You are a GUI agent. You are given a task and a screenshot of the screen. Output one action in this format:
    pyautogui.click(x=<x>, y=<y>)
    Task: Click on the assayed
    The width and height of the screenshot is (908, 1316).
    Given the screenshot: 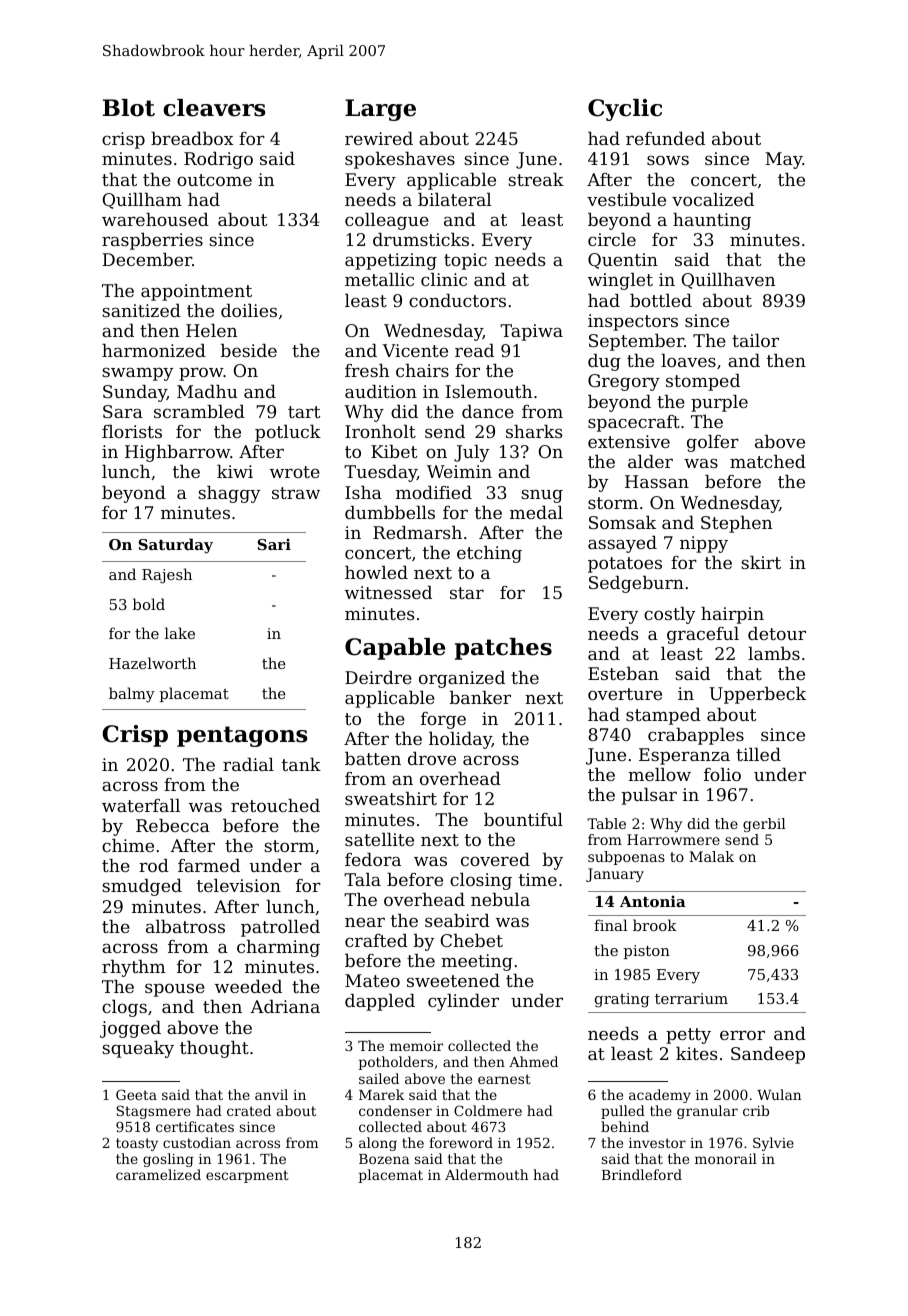 What is the action you would take?
    pyautogui.click(x=622, y=544)
